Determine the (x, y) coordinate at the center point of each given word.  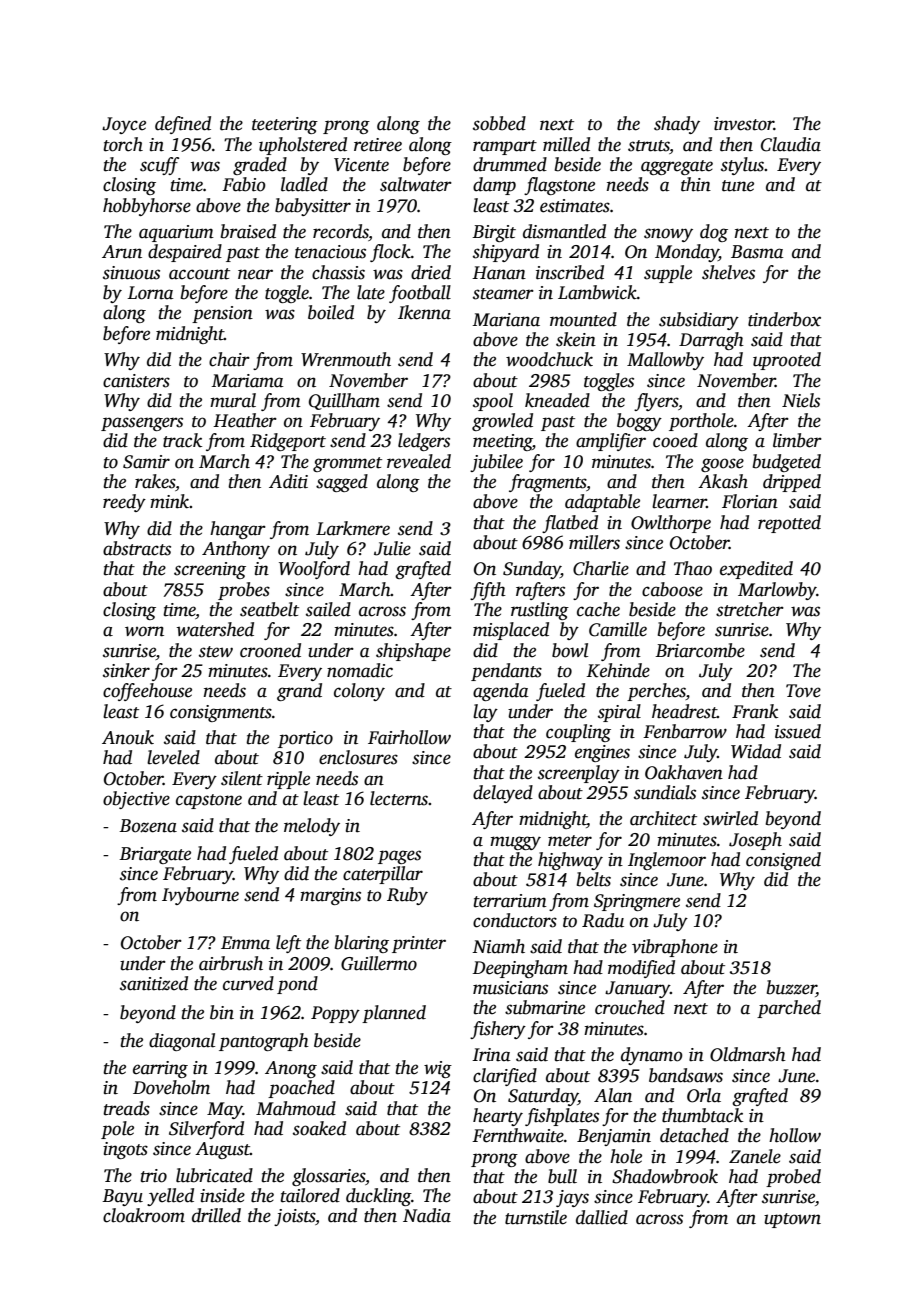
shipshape (413, 652)
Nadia (427, 1215)
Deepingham (520, 969)
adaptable (602, 503)
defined (183, 125)
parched (789, 1009)
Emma (245, 943)
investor (744, 124)
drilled (216, 1215)
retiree (378, 145)
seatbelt (269, 609)
